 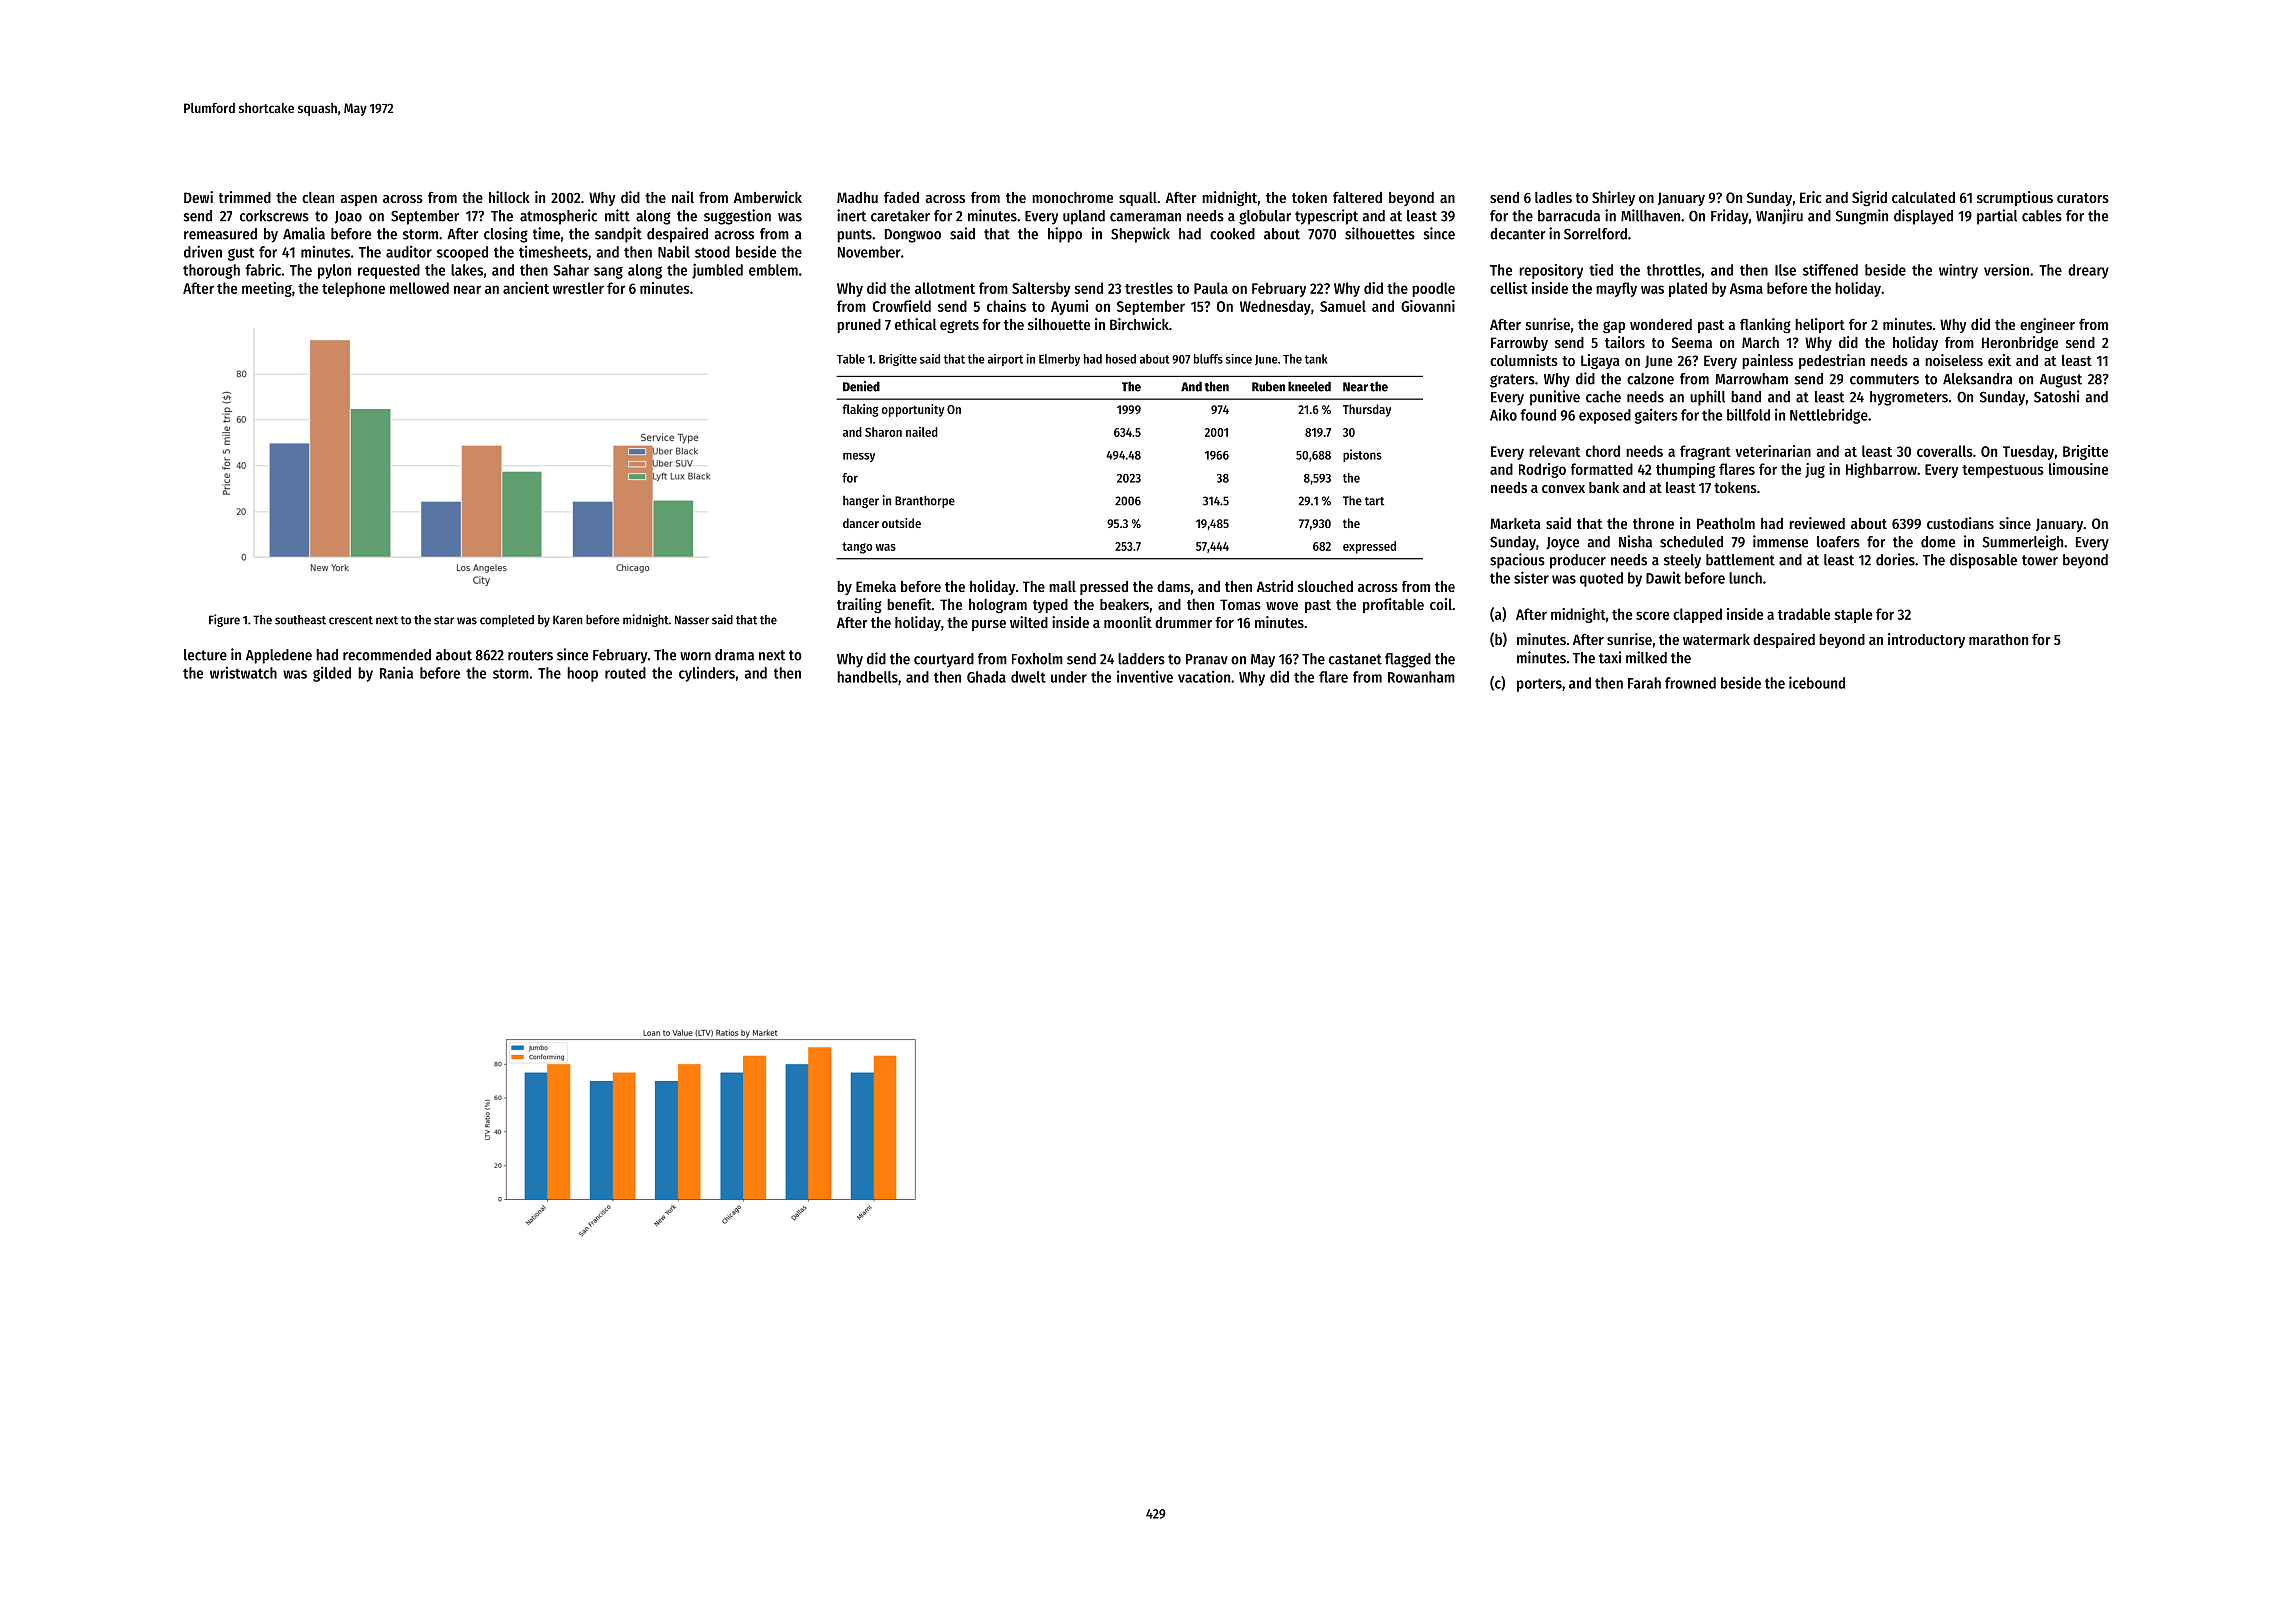 I want to click on Highbarrow, so click(x=1881, y=470).
